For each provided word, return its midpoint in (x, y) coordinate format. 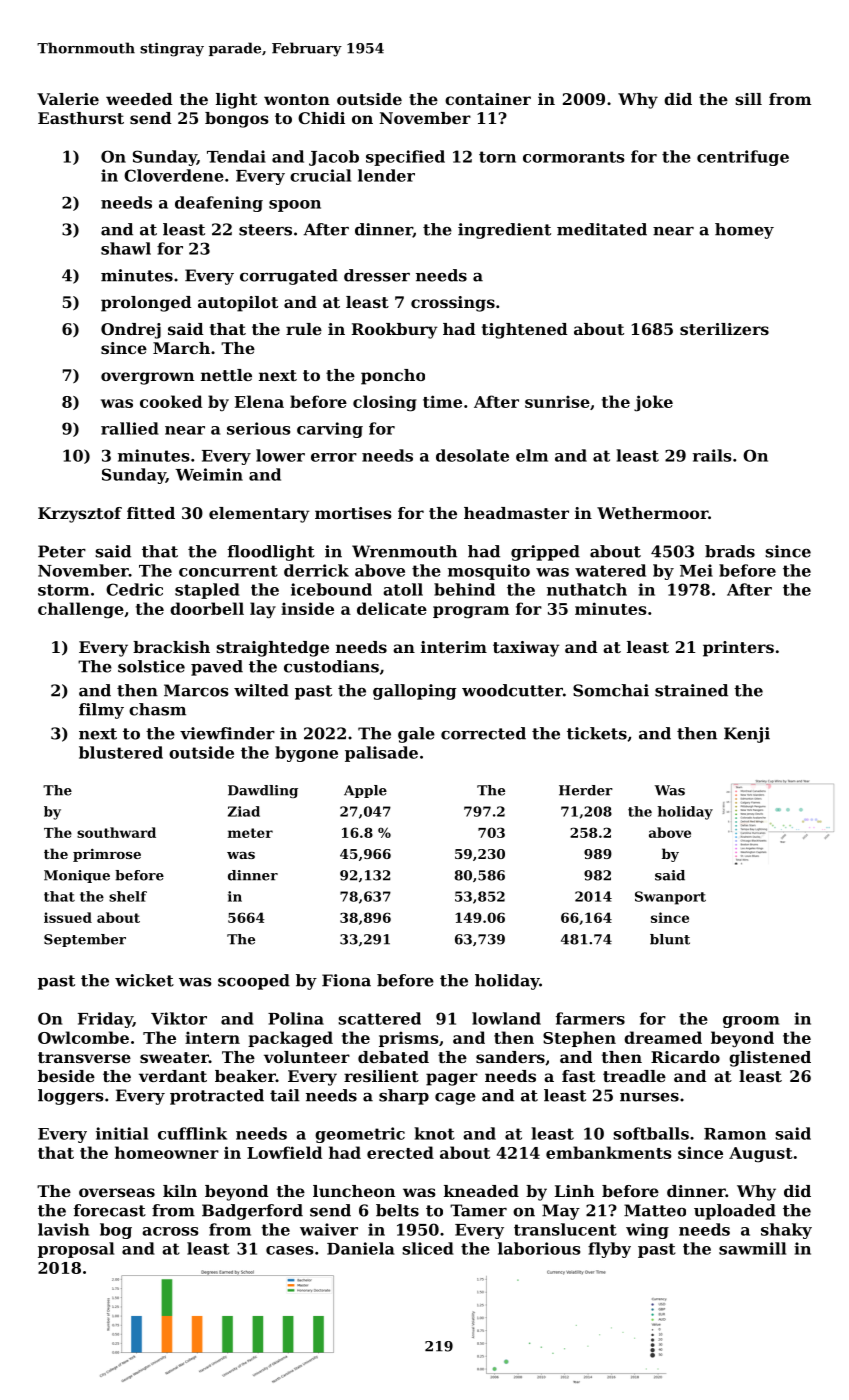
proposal (76, 1250)
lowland (506, 1018)
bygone (306, 754)
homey (744, 231)
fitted (151, 513)
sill (748, 99)
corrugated (289, 277)
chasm (157, 709)
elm (532, 455)
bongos (237, 120)
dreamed (663, 1037)
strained (691, 690)
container (488, 99)
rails (712, 455)
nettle (226, 375)
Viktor (179, 1018)
